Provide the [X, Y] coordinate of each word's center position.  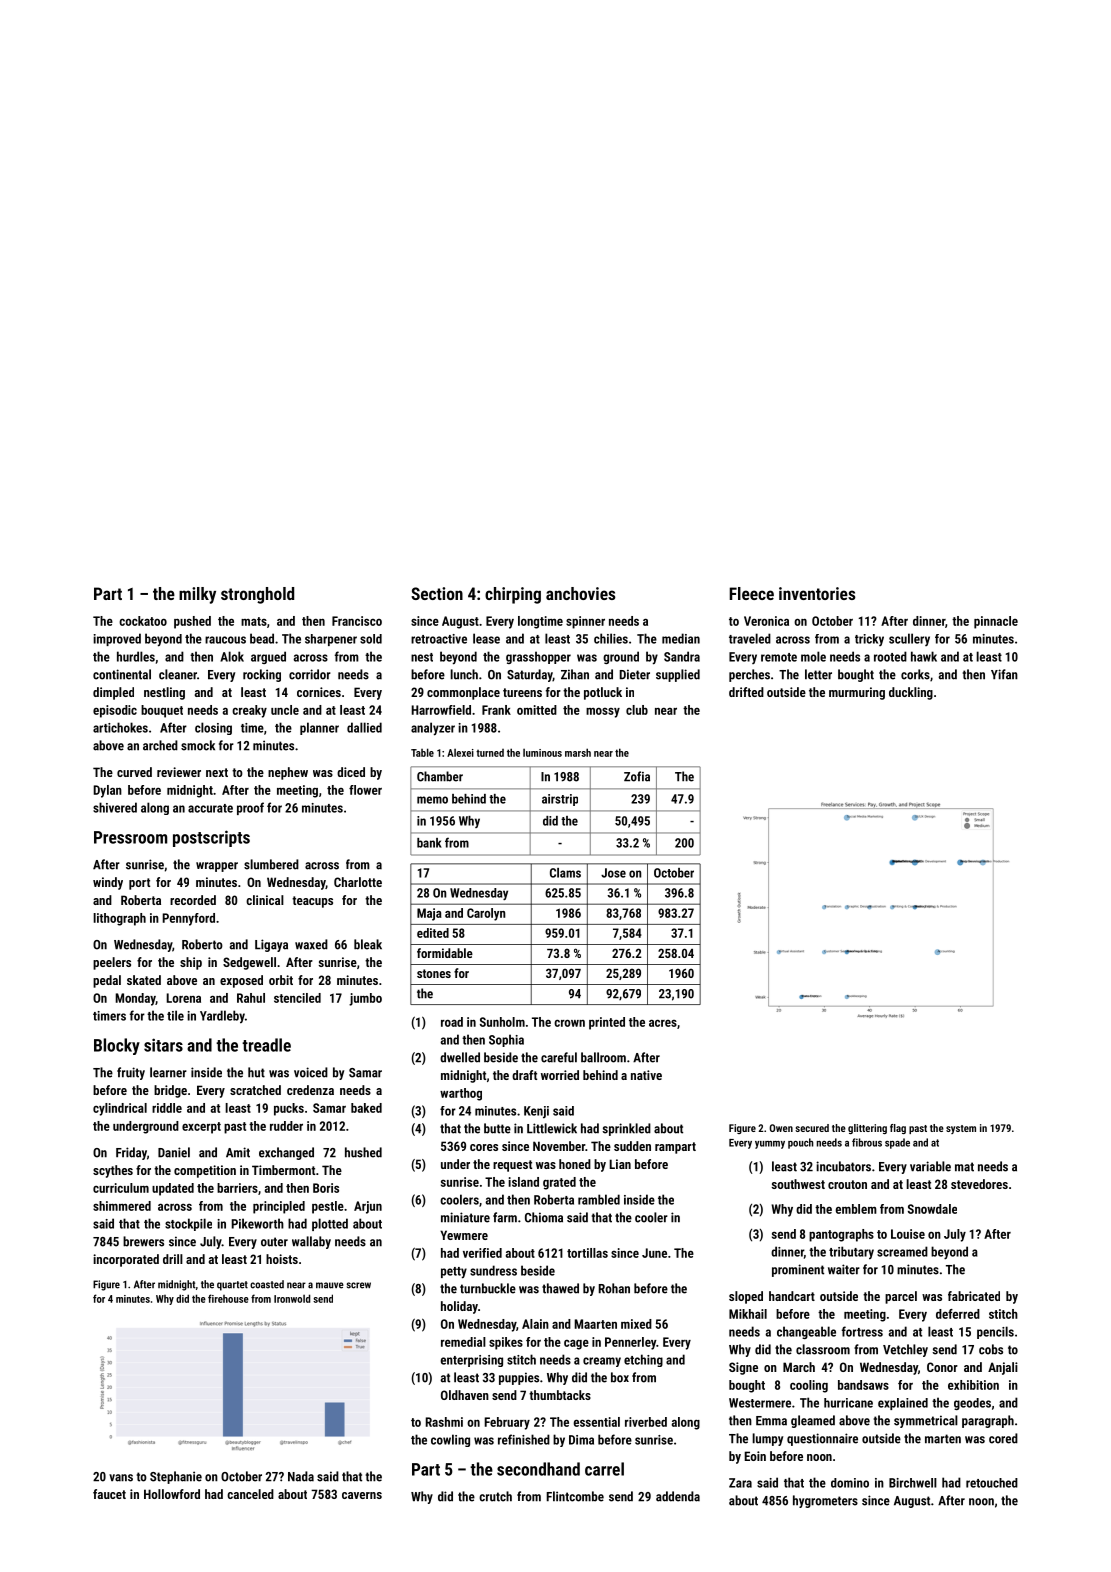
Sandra [682, 656]
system [961, 1129]
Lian [620, 1164]
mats [254, 621]
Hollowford [172, 1494]
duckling [911, 693]
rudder [286, 1126]
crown [569, 1023]
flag [898, 1129]
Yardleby [222, 1017]
